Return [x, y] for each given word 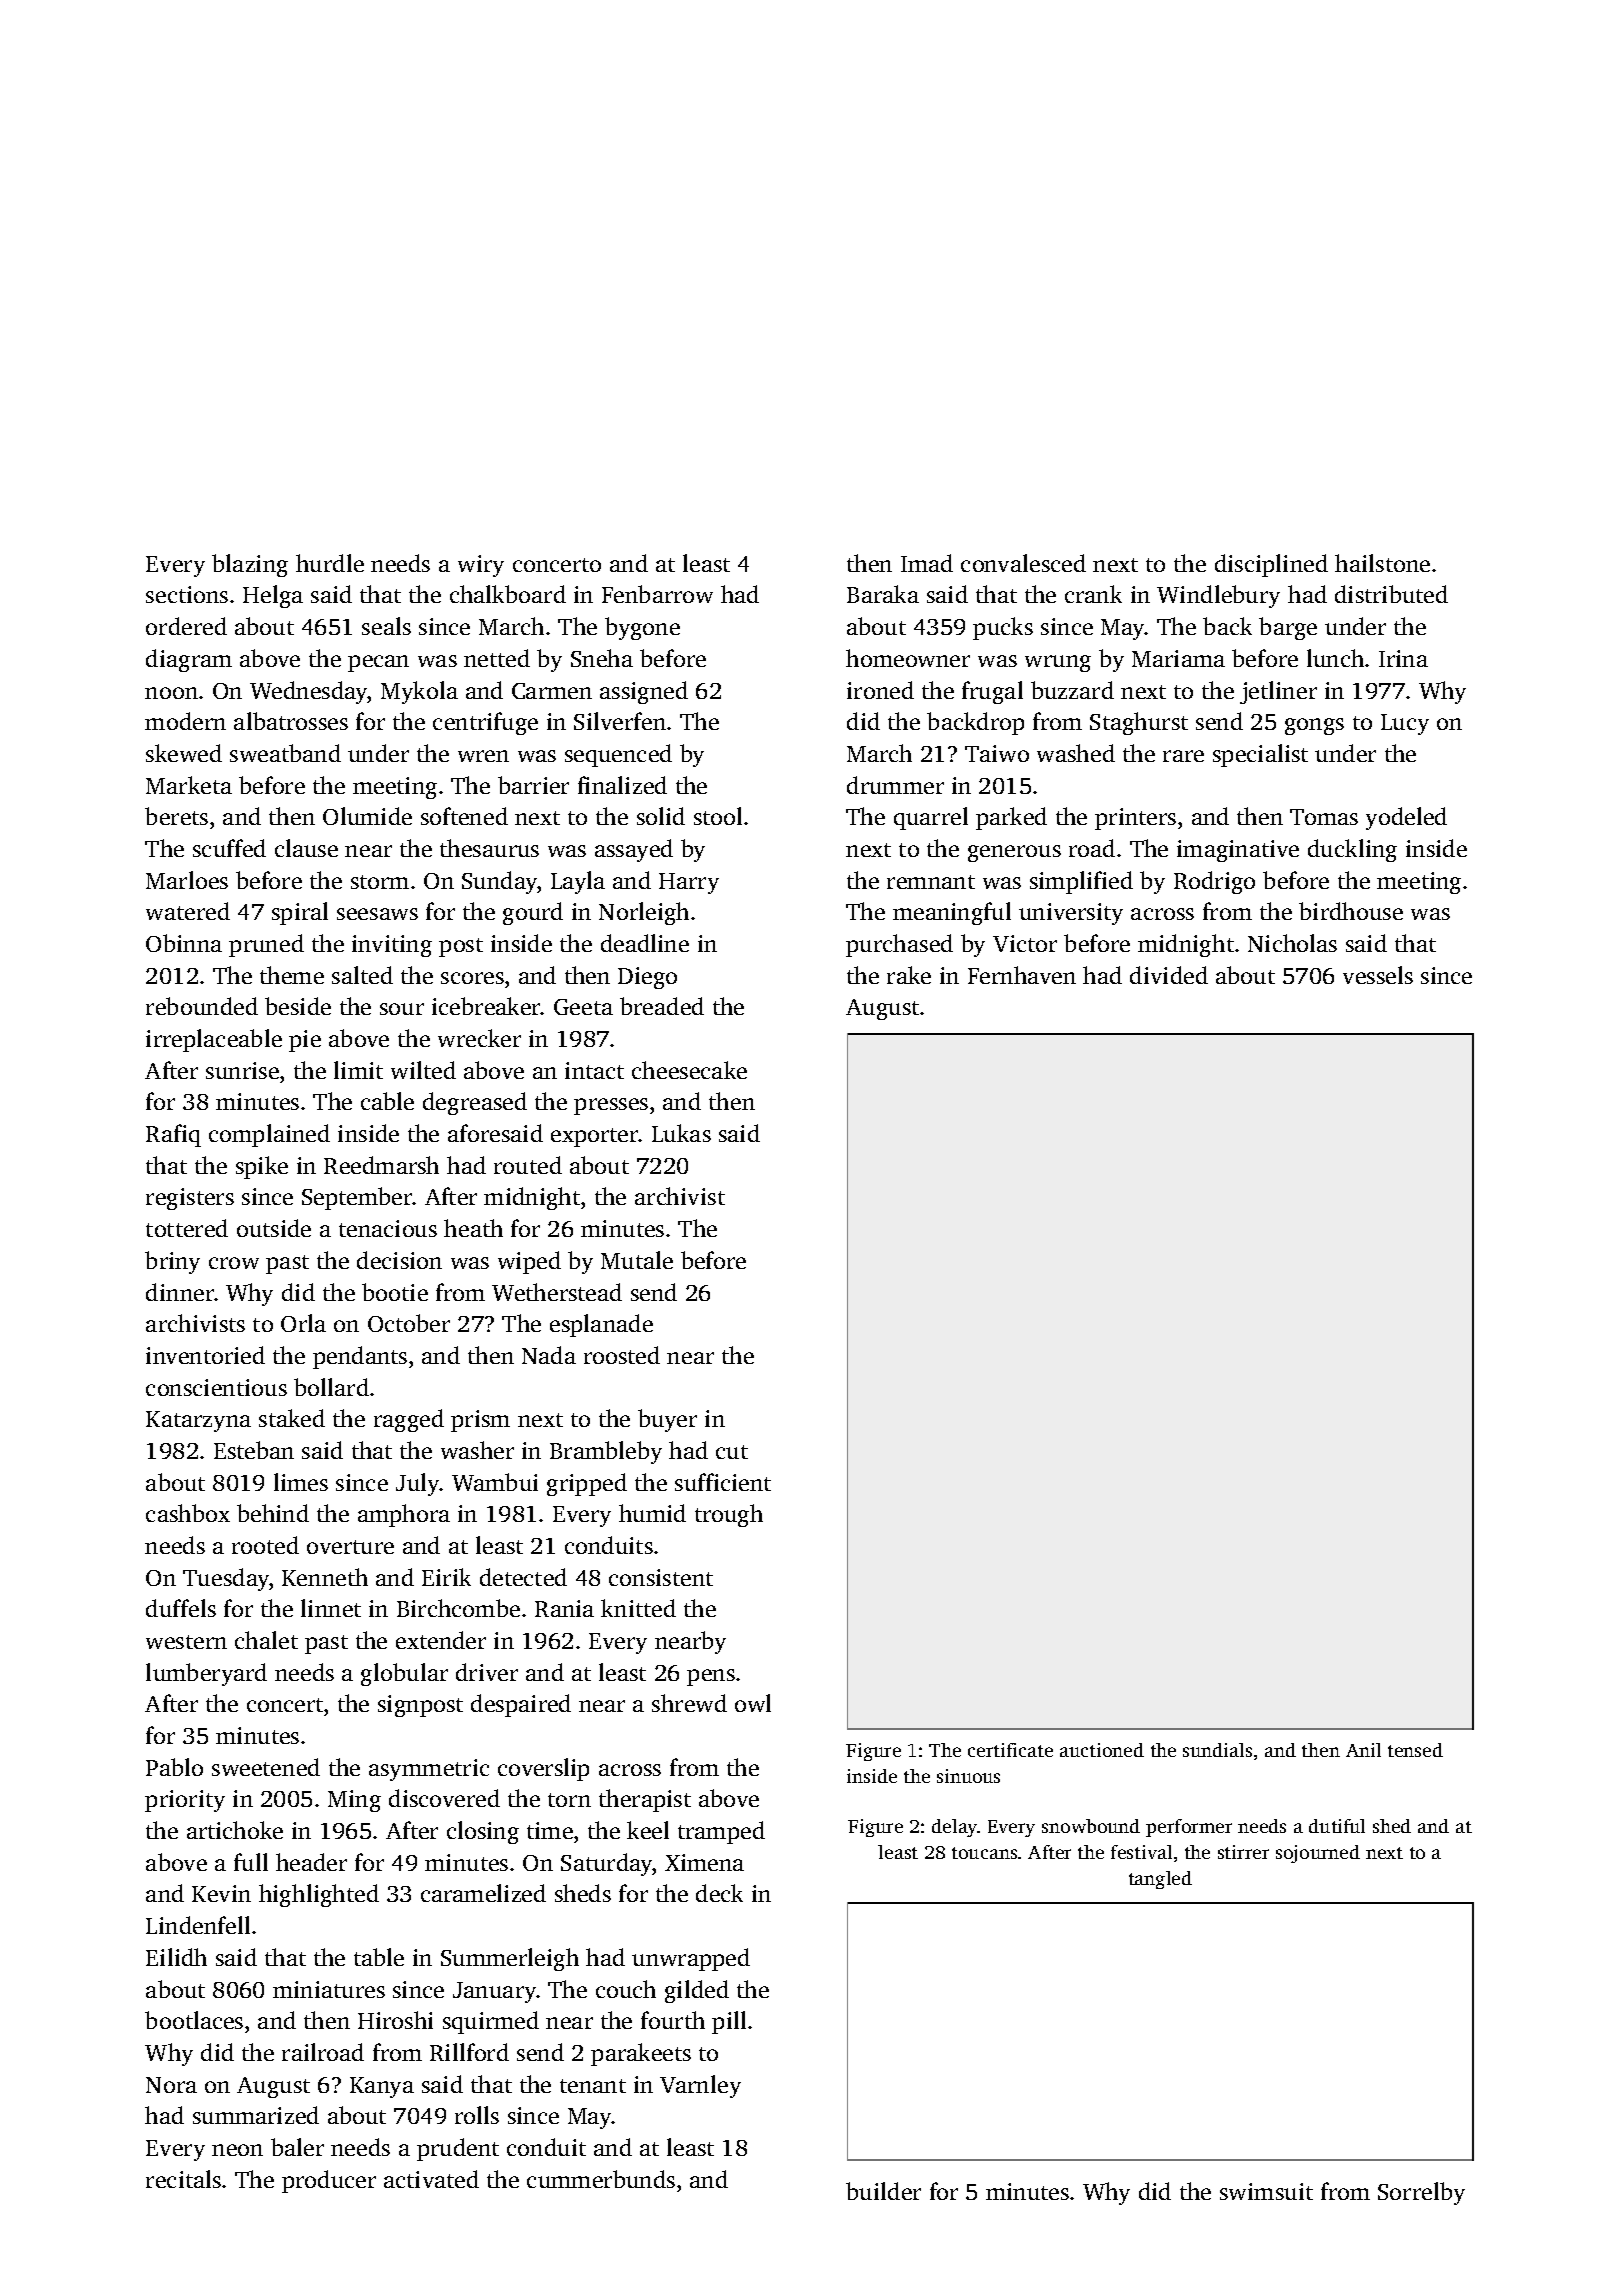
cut [732, 1452]
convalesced [1023, 563]
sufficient [723, 1482]
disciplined [1271, 565]
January [495, 1992]
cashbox [188, 1513]
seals [386, 626]
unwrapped [691, 1959]
